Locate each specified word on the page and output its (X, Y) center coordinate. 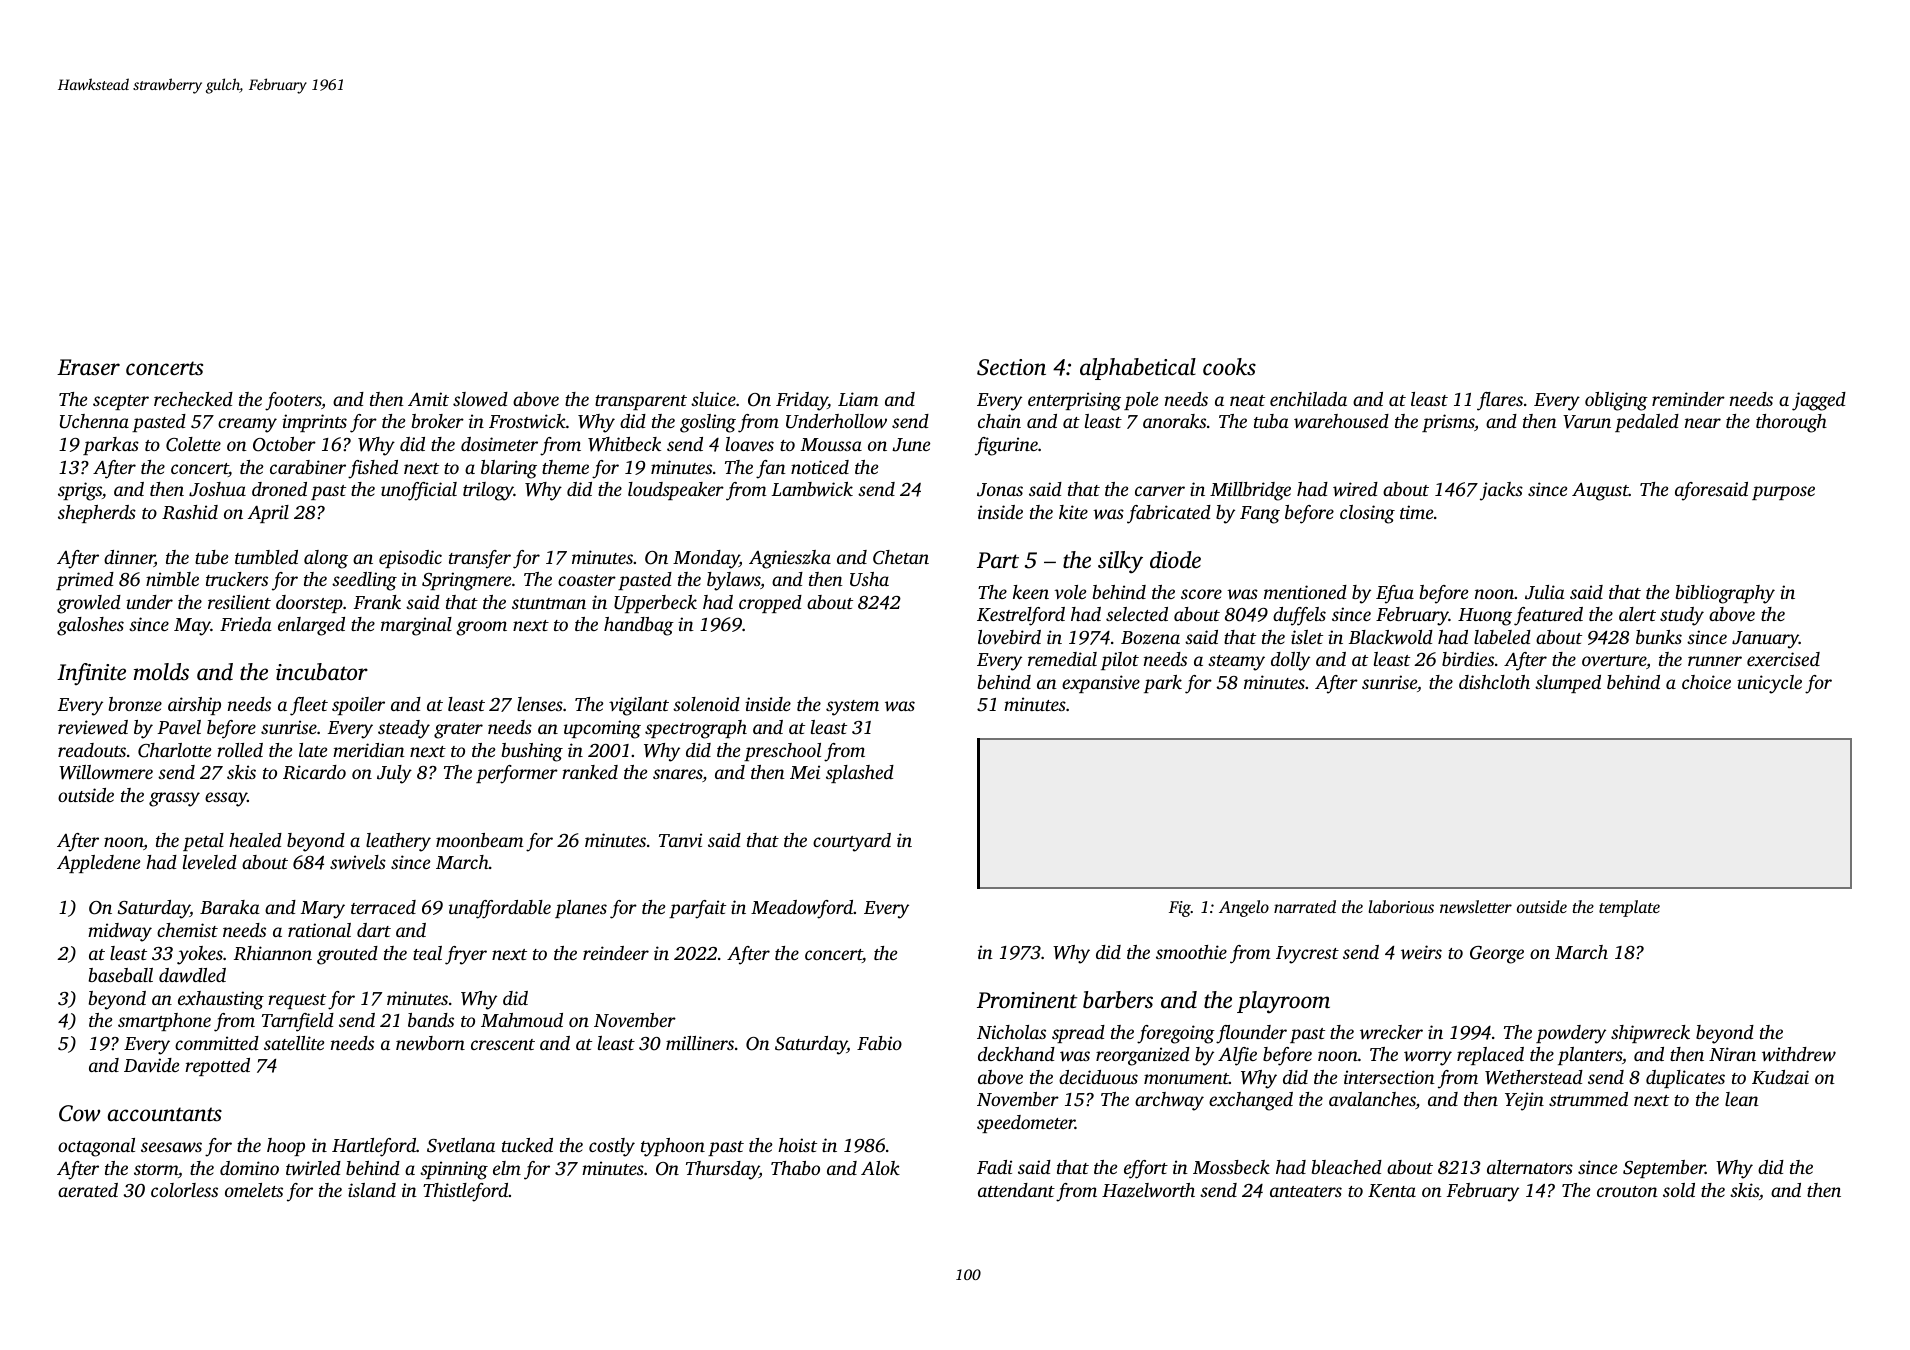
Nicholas (1011, 1032)
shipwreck (1650, 1034)
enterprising (1074, 401)
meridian (369, 750)
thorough (1791, 423)
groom (481, 628)
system (852, 708)
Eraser (88, 367)
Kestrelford (1021, 616)
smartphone (164, 1022)
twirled (313, 1168)
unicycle (1769, 684)
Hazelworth (1148, 1190)
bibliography (1725, 594)
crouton (1627, 1191)
